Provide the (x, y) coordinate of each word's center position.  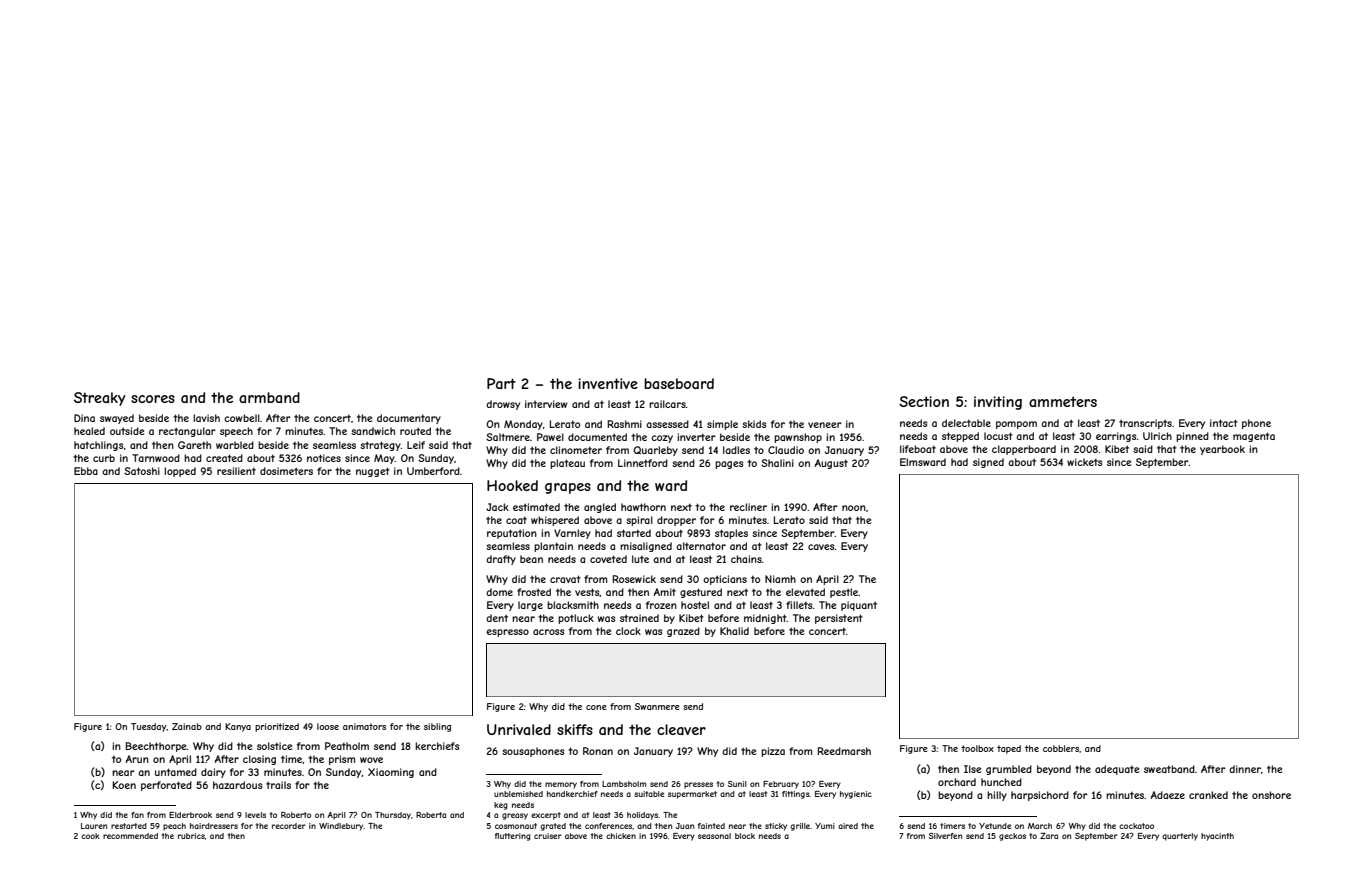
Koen (124, 785)
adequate (1117, 770)
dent (497, 618)
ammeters (1063, 401)
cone (596, 707)
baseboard (679, 383)
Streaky (100, 399)
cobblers (1061, 748)
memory (561, 785)
